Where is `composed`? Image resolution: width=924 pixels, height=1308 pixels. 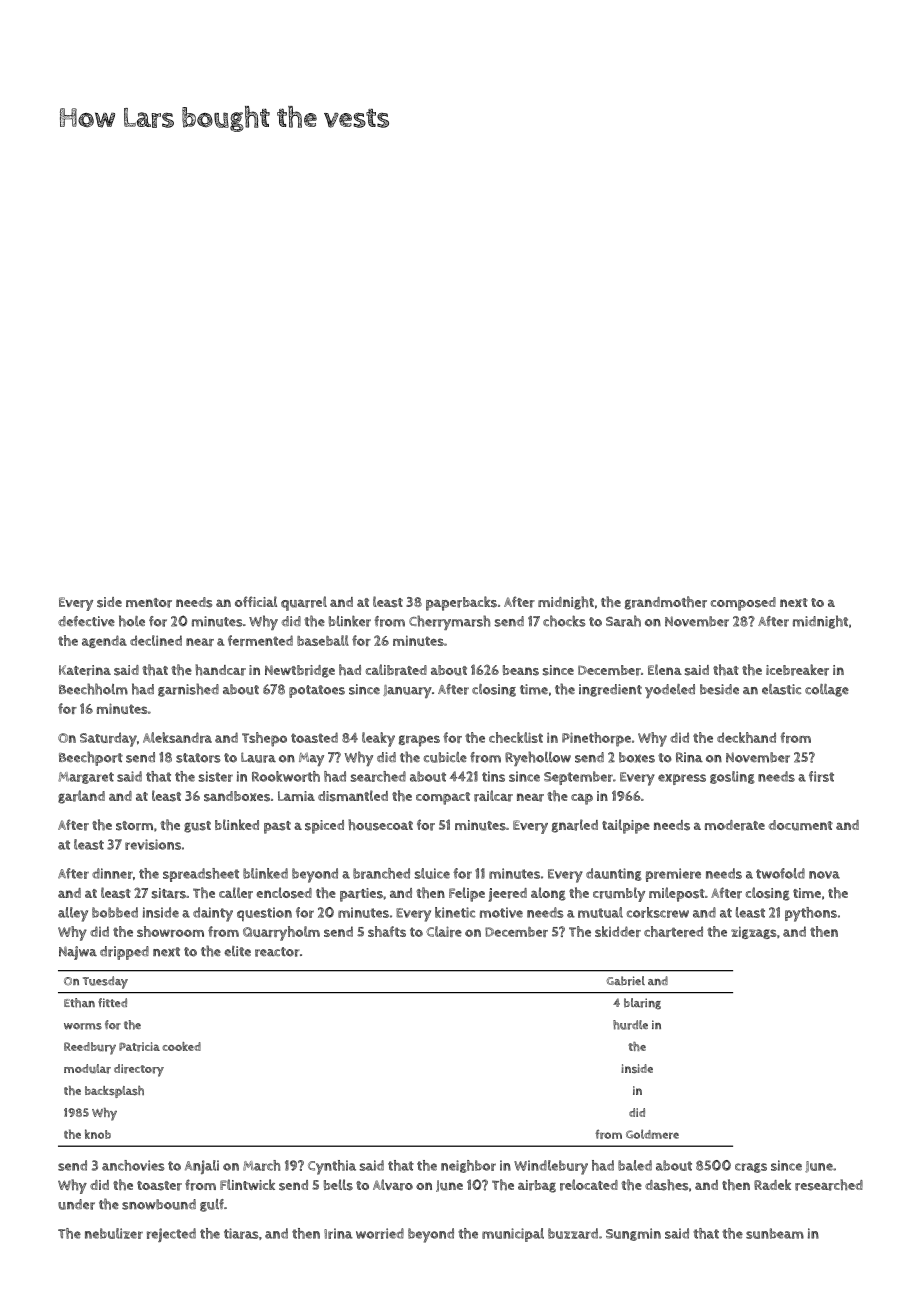 composed is located at coordinates (743, 604).
